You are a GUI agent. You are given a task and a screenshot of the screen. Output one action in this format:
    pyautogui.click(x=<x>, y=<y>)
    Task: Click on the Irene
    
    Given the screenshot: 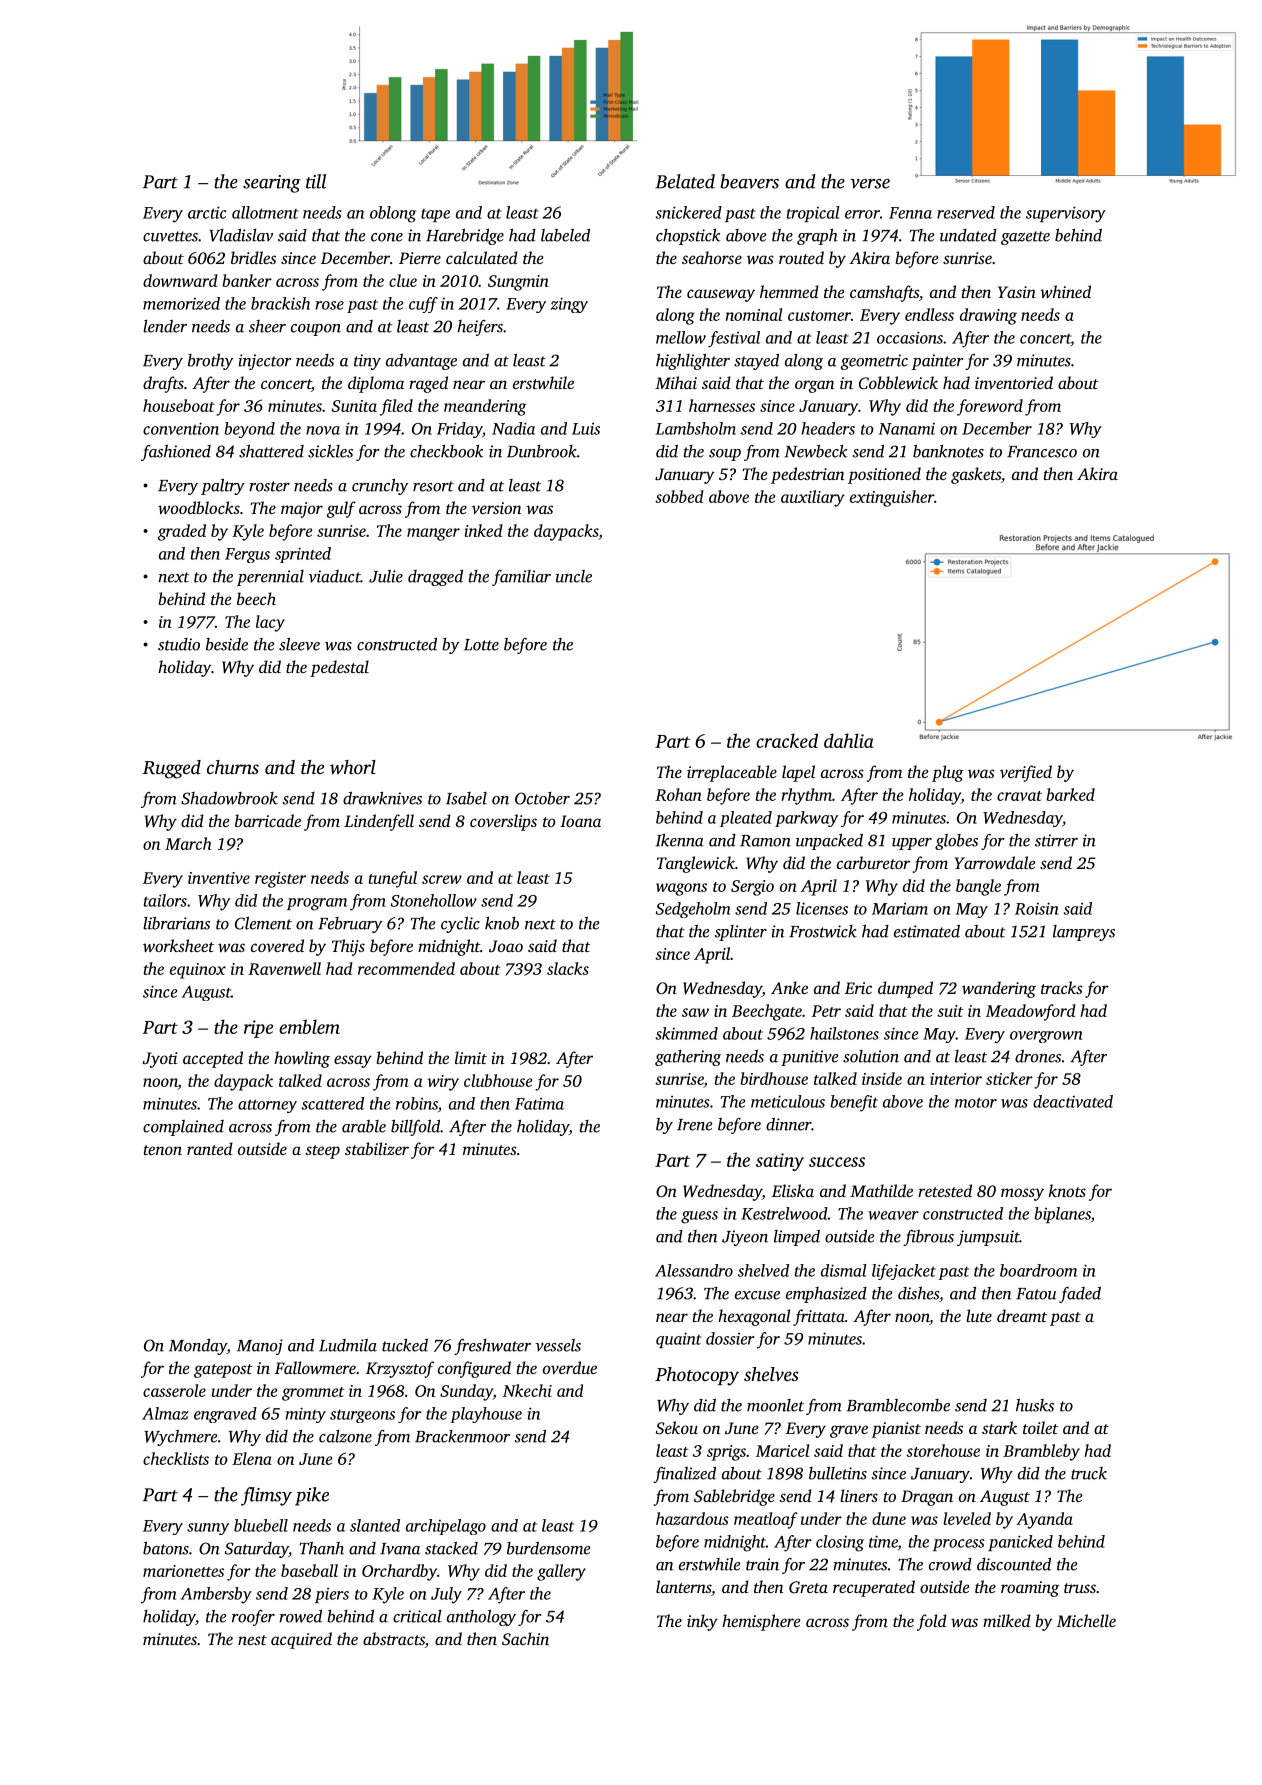 What is the action you would take?
    pyautogui.click(x=694, y=1125)
